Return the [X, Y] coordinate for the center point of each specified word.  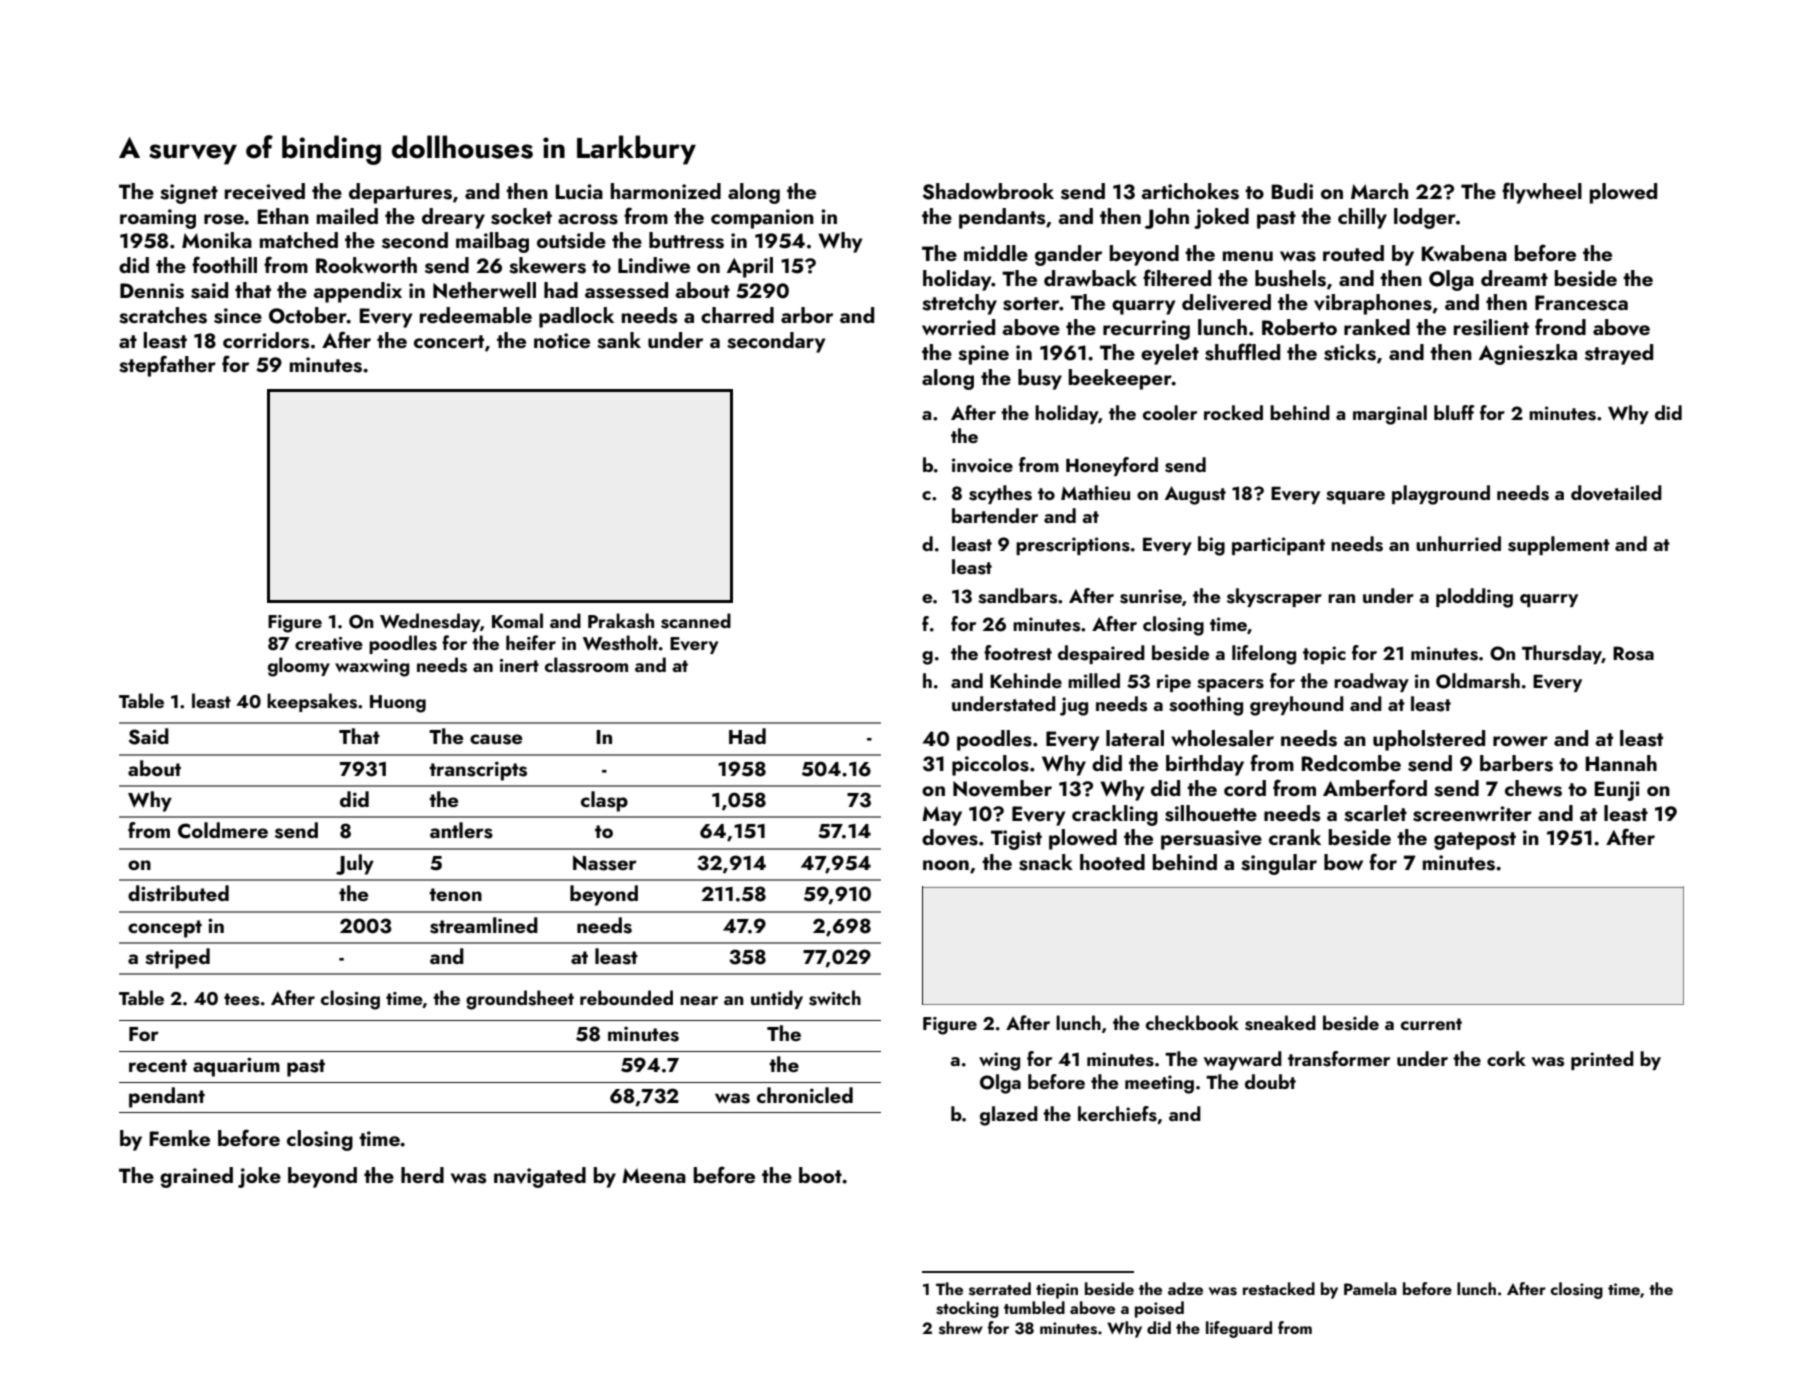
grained [196, 1177]
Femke [179, 1138]
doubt [1270, 1081]
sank [619, 340]
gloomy [299, 667]
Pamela [1370, 1288]
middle [996, 253]
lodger [1425, 218]
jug [1074, 706]
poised [1159, 1309]
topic [1324, 655]
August [1195, 495]
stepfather [167, 366]
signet [189, 194]
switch [835, 998]
